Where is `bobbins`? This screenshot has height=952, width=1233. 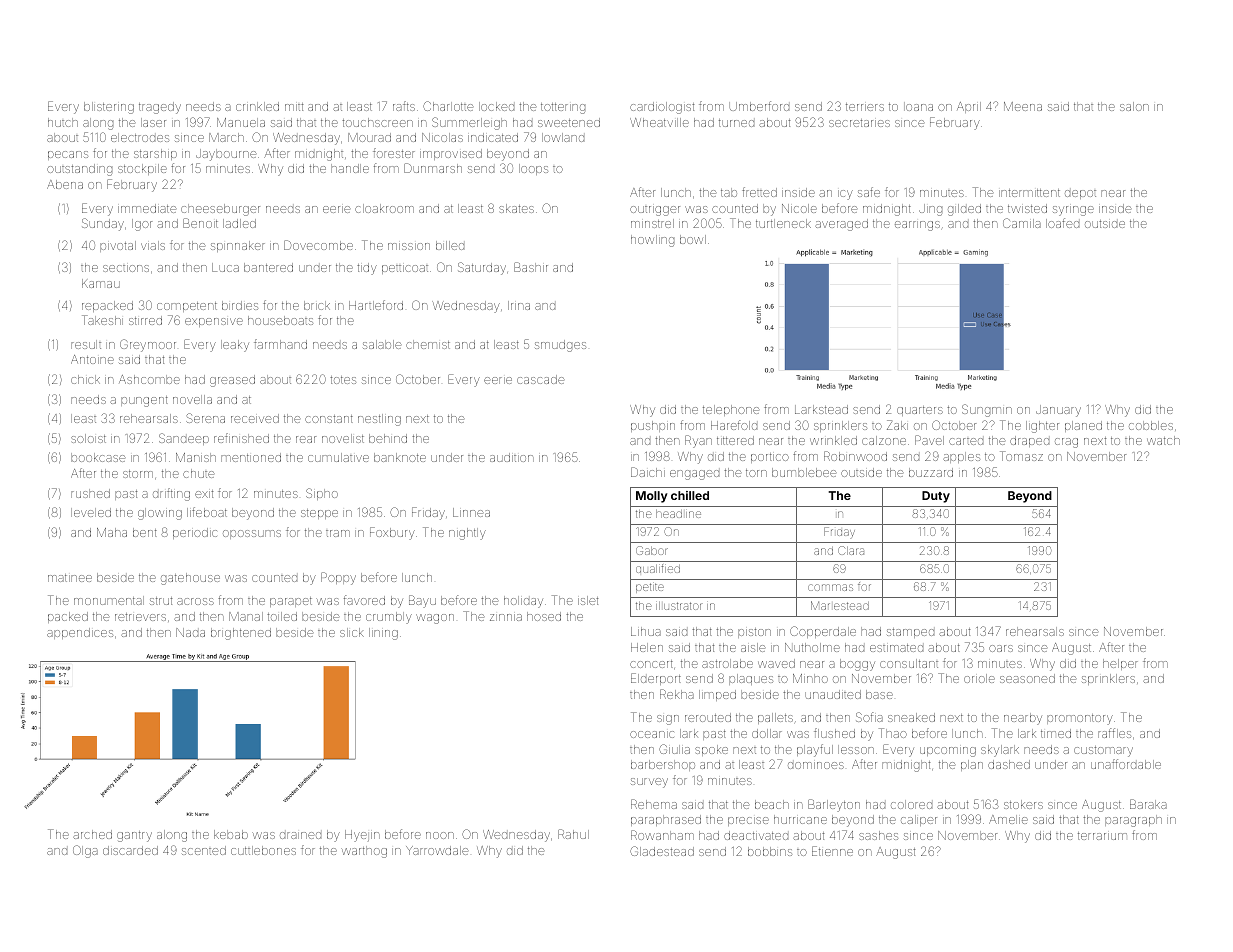 bobbins is located at coordinates (770, 851).
